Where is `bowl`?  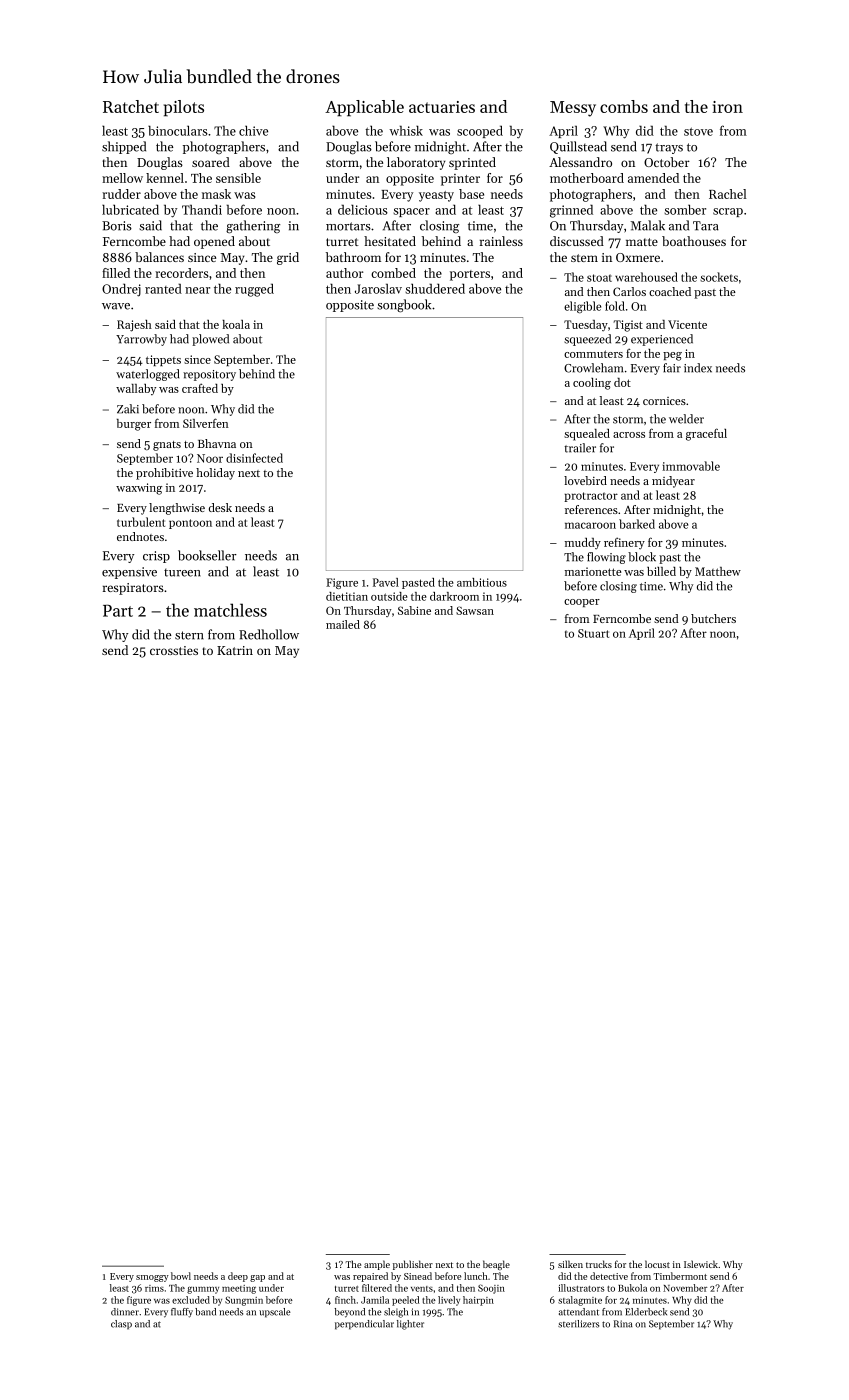 bowl is located at coordinates (181, 1276).
